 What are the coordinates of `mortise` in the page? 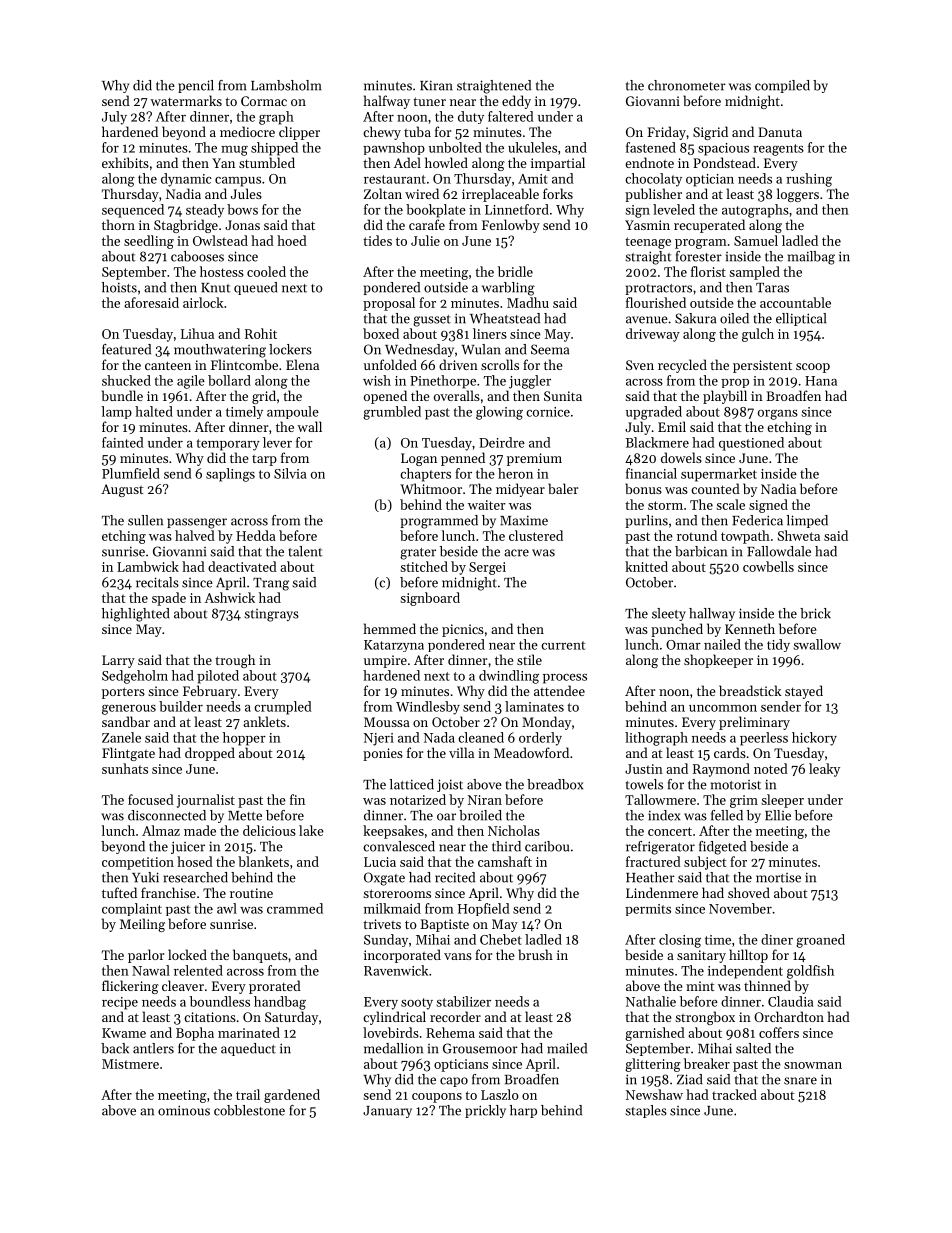 It's located at (778, 878).
